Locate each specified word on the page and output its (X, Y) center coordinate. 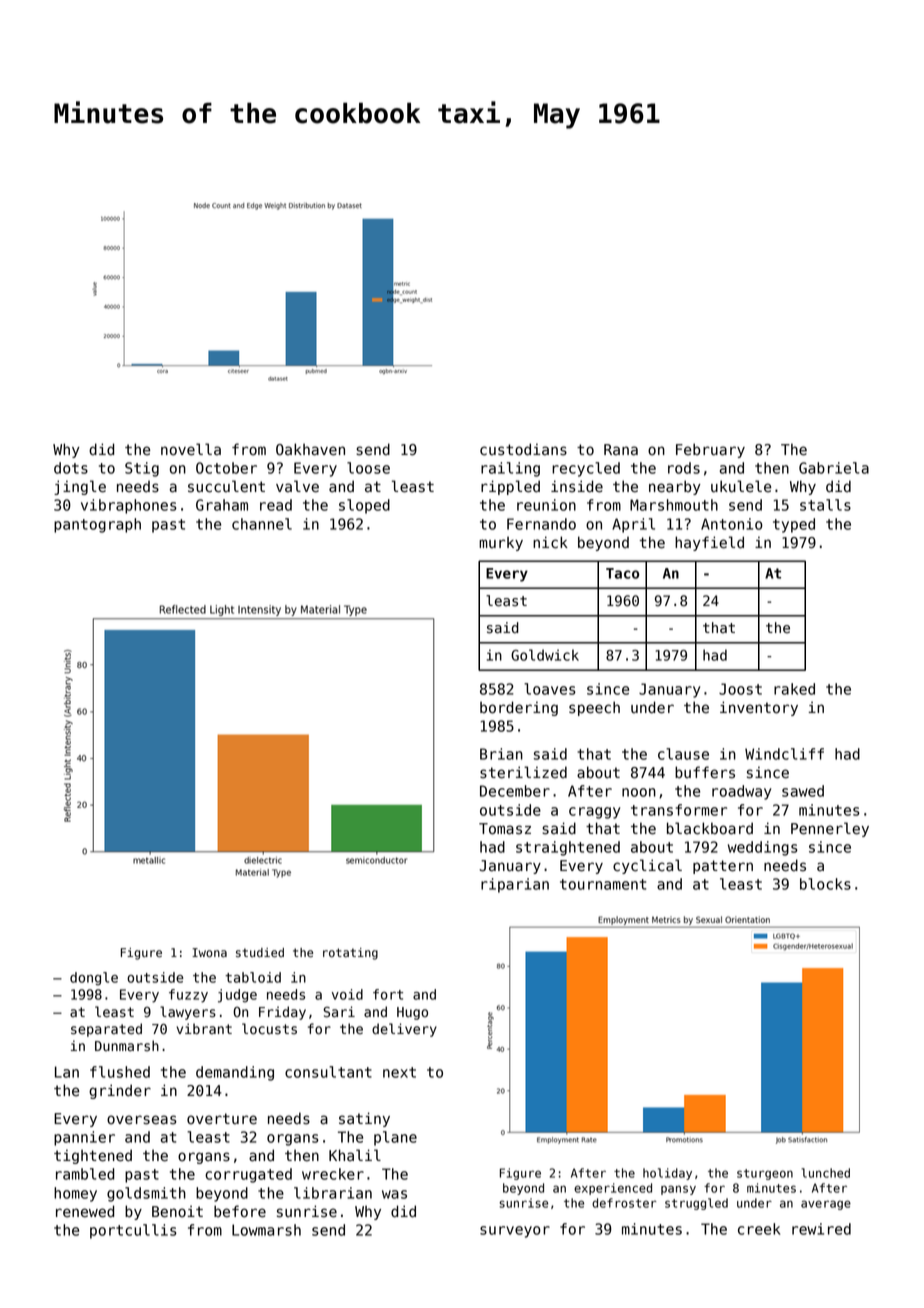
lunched (825, 1173)
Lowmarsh (266, 1230)
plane (395, 1138)
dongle (94, 979)
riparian (515, 885)
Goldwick (545, 655)
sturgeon (765, 1174)
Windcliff (784, 754)
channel (262, 524)
